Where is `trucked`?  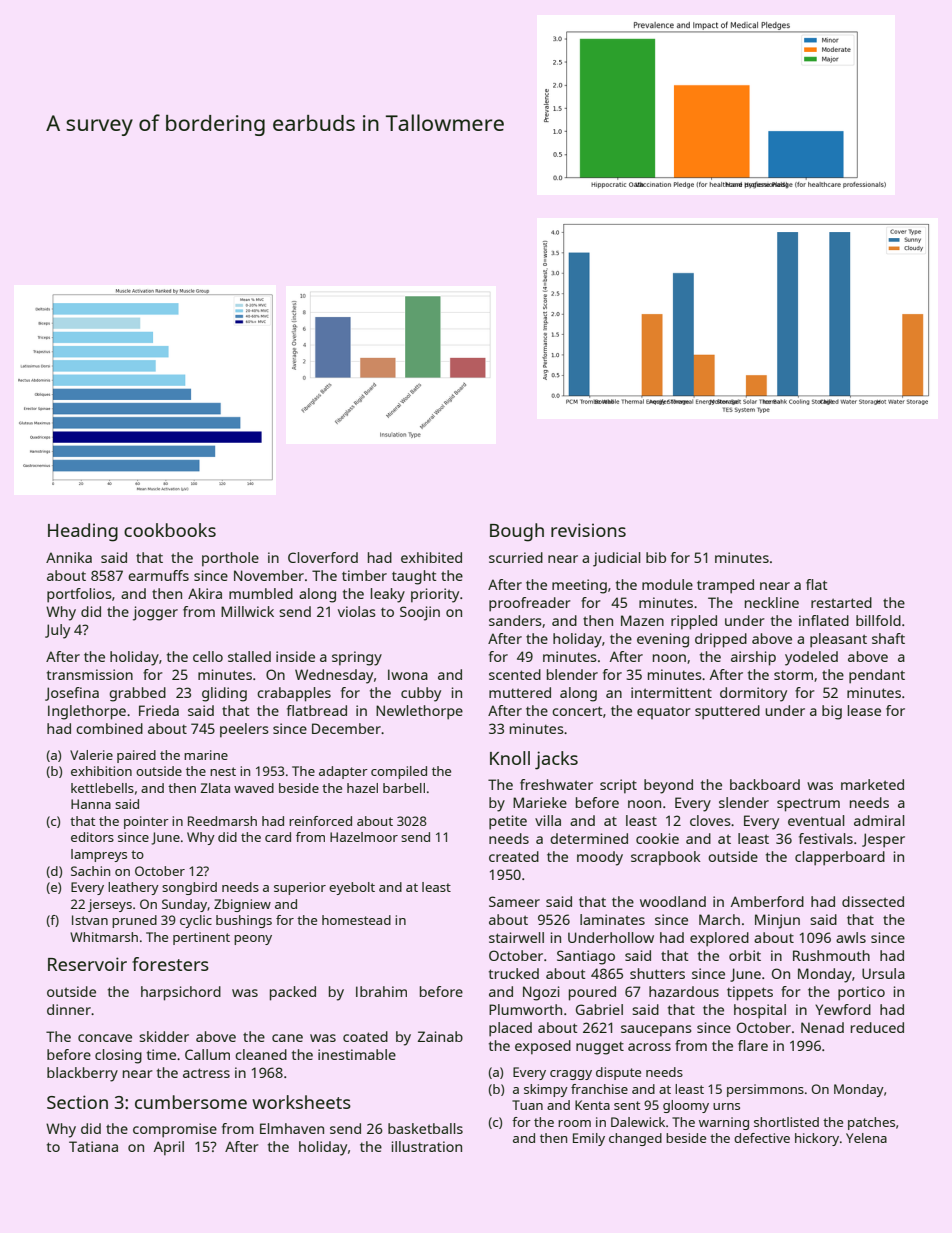 trucked is located at coordinates (514, 973).
